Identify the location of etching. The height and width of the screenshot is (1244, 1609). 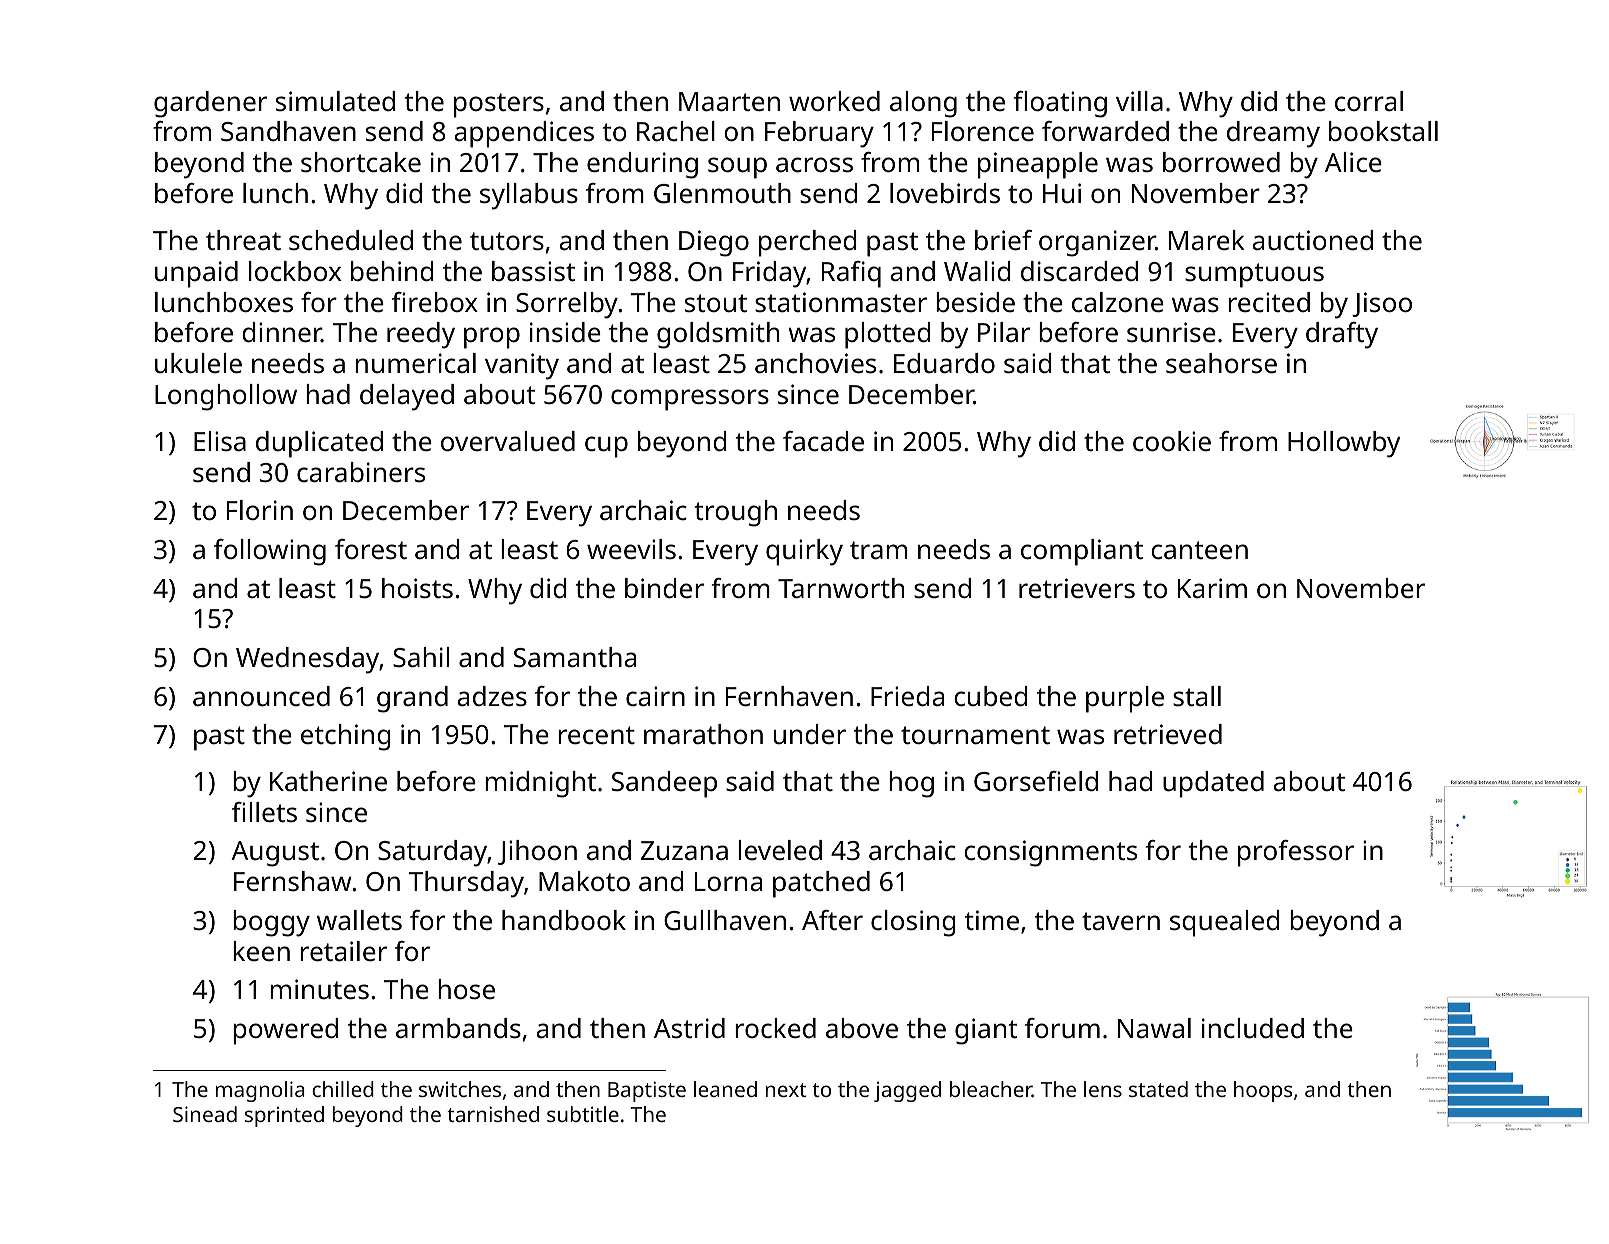
(346, 737).
